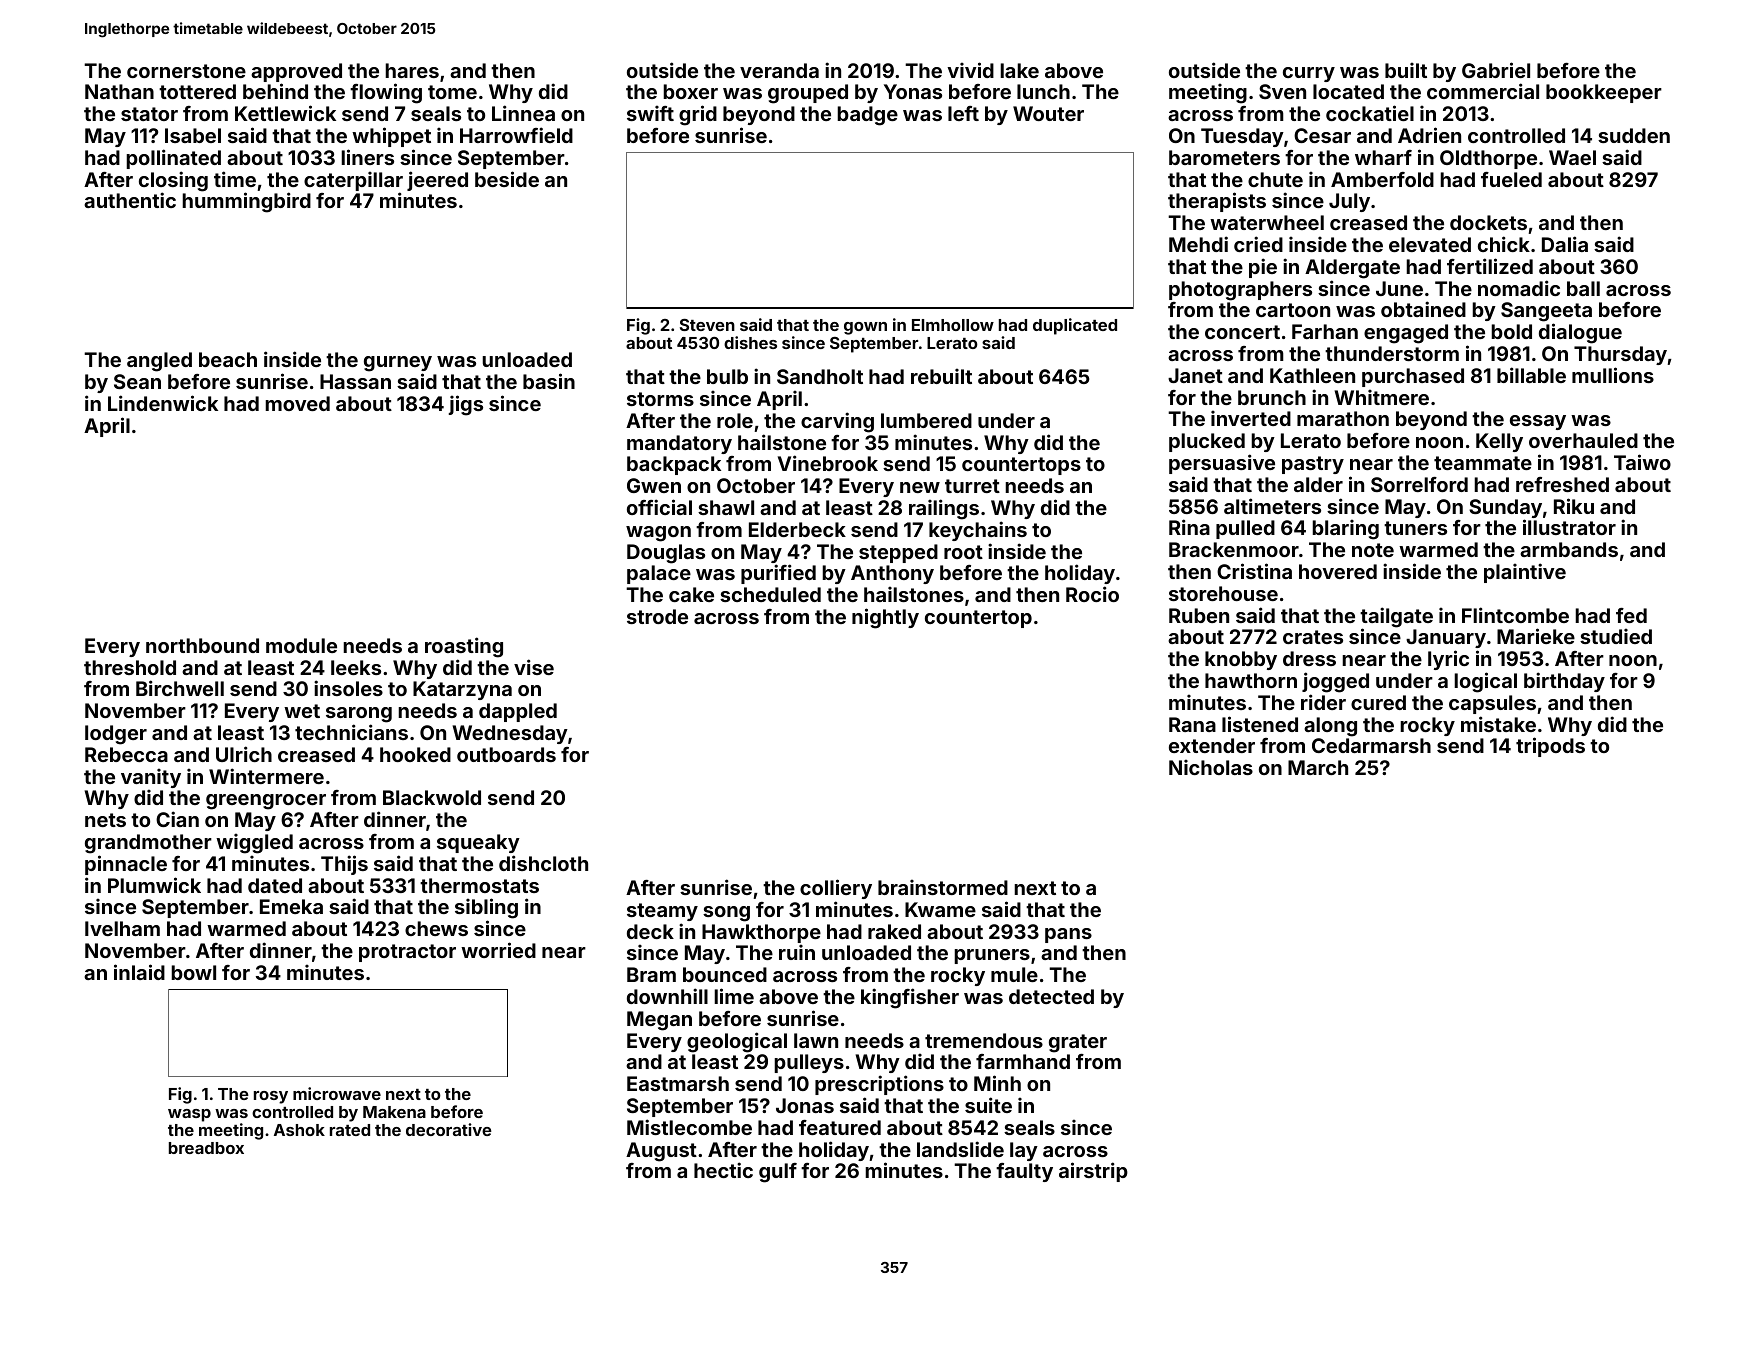  Describe the element at coordinates (913, 91) in the document. I see `Yonas` at that location.
